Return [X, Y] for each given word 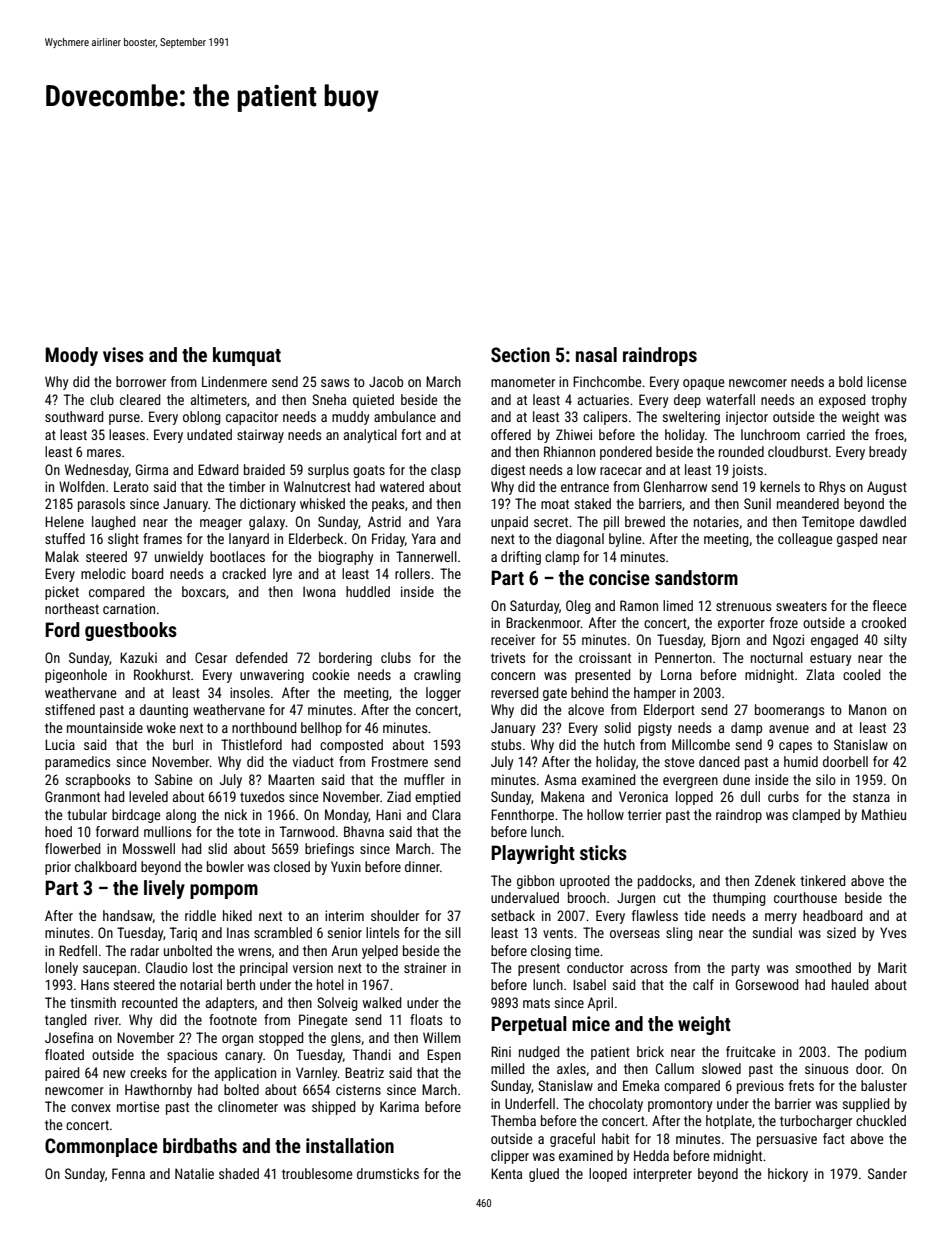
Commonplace [101, 1147]
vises [123, 354]
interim [344, 915]
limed [678, 605]
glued [544, 1175]
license [886, 381]
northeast [72, 608]
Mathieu [884, 814]
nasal [596, 354]
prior [58, 868]
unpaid [509, 523]
